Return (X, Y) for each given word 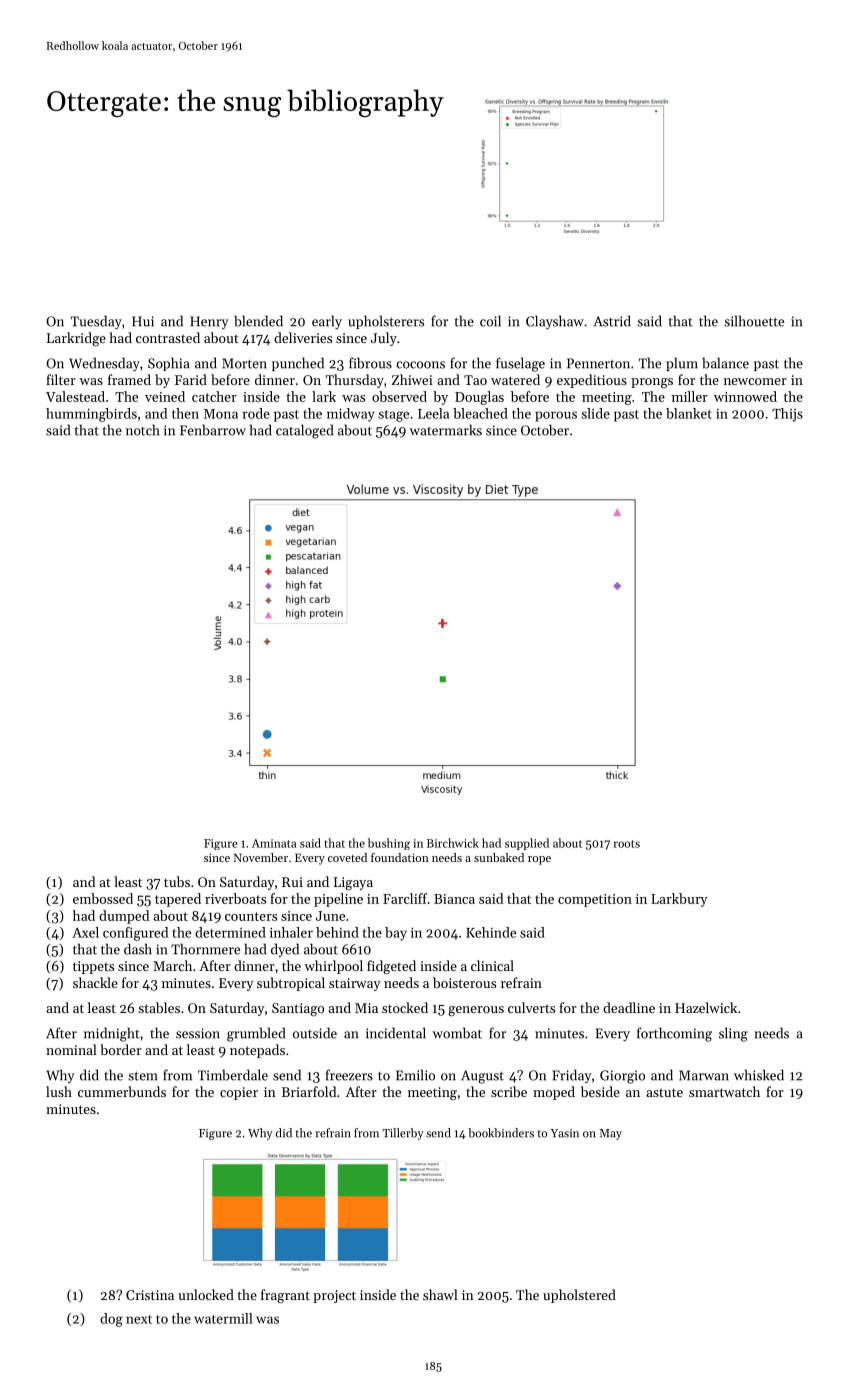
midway (351, 415)
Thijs (787, 415)
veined (165, 396)
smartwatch (724, 1091)
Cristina (150, 1295)
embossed (103, 898)
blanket (689, 413)
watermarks (445, 430)
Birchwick (453, 843)
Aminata (274, 843)
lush (59, 1091)
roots (627, 844)
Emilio (415, 1075)
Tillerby (403, 1134)
